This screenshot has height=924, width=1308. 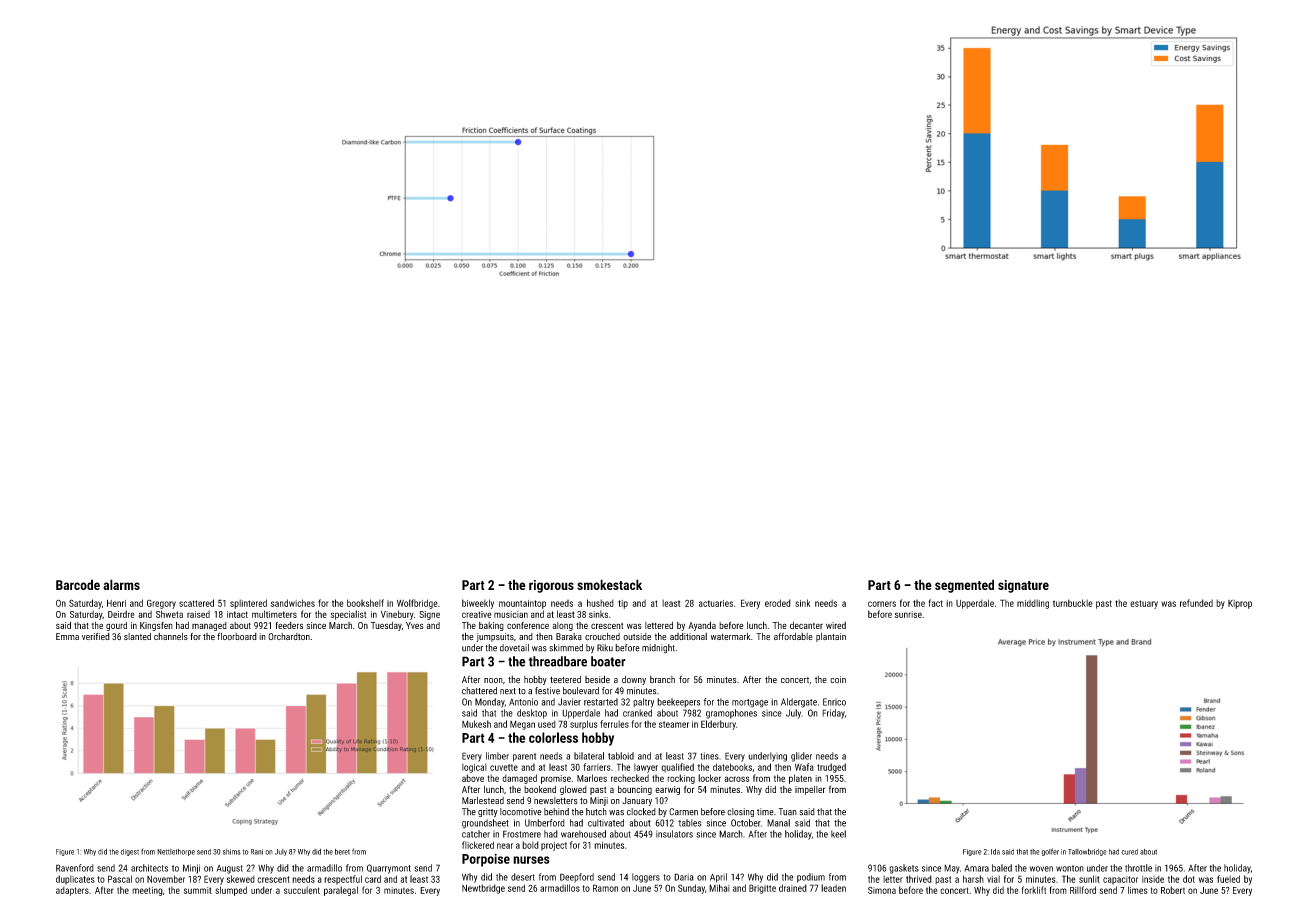 What do you see at coordinates (522, 725) in the screenshot?
I see `Megan` at bounding box center [522, 725].
